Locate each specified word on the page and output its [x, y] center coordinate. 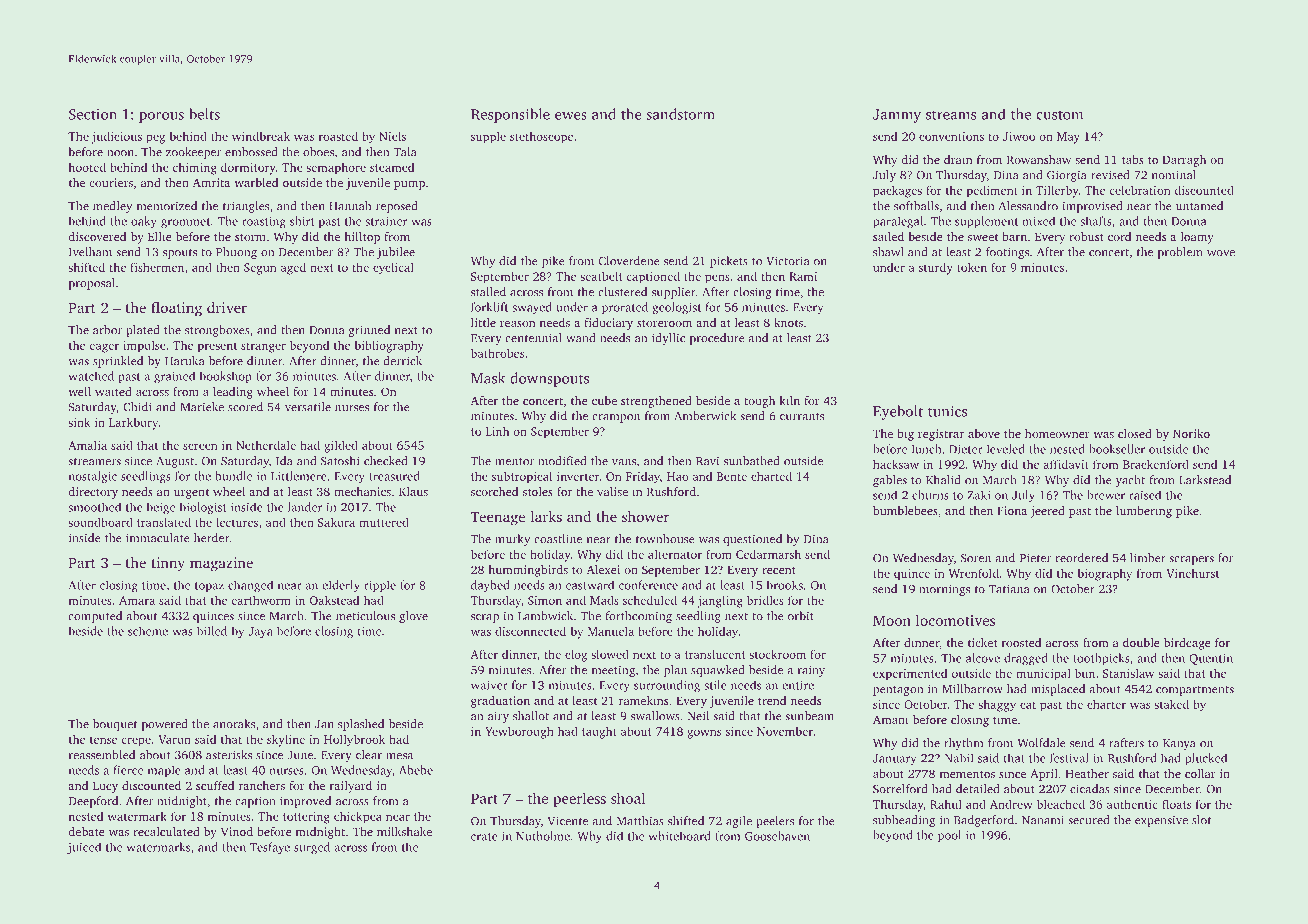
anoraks [234, 724]
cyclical [393, 268]
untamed [1199, 206]
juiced [84, 848]
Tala [404, 152]
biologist [203, 508]
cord [1119, 236]
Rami [803, 276]
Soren [976, 558]
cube [604, 400]
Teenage [497, 519]
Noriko [1191, 433]
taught [599, 732]
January [895, 760]
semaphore [336, 169]
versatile [308, 407]
